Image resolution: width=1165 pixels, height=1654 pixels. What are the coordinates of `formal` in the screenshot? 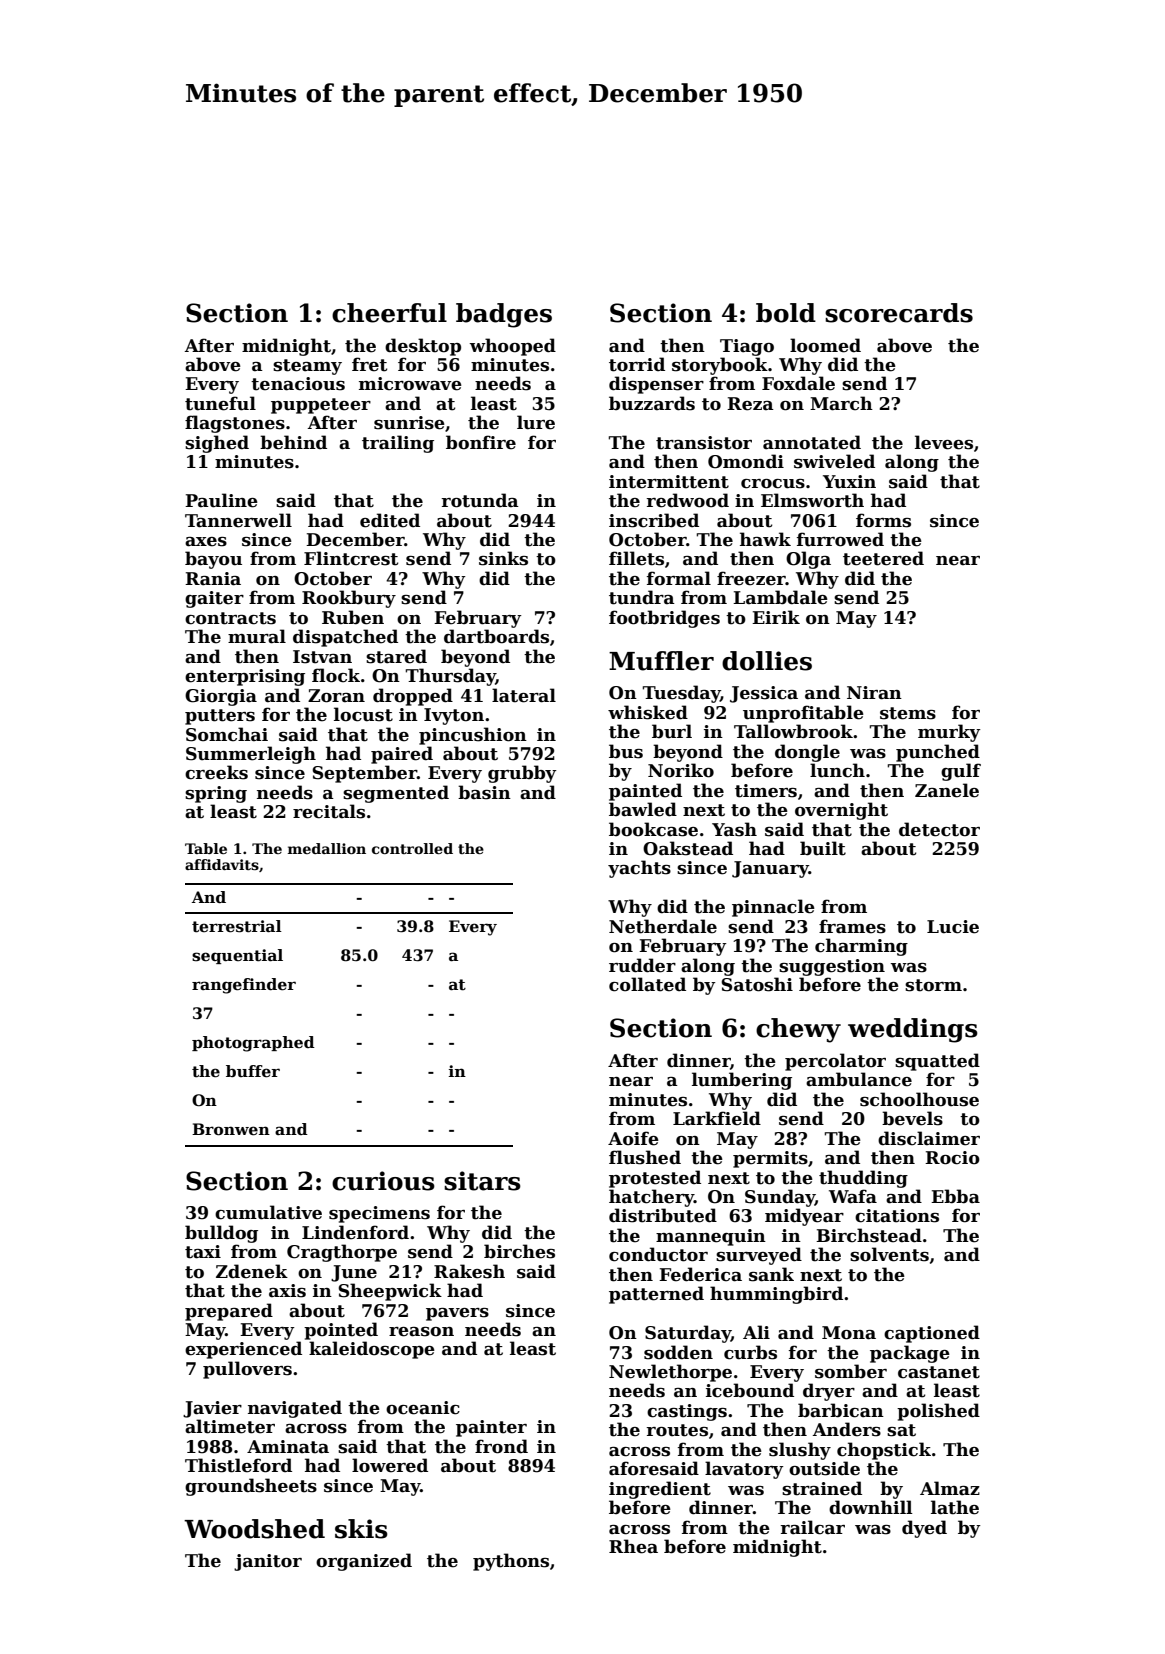 It's located at (679, 578).
